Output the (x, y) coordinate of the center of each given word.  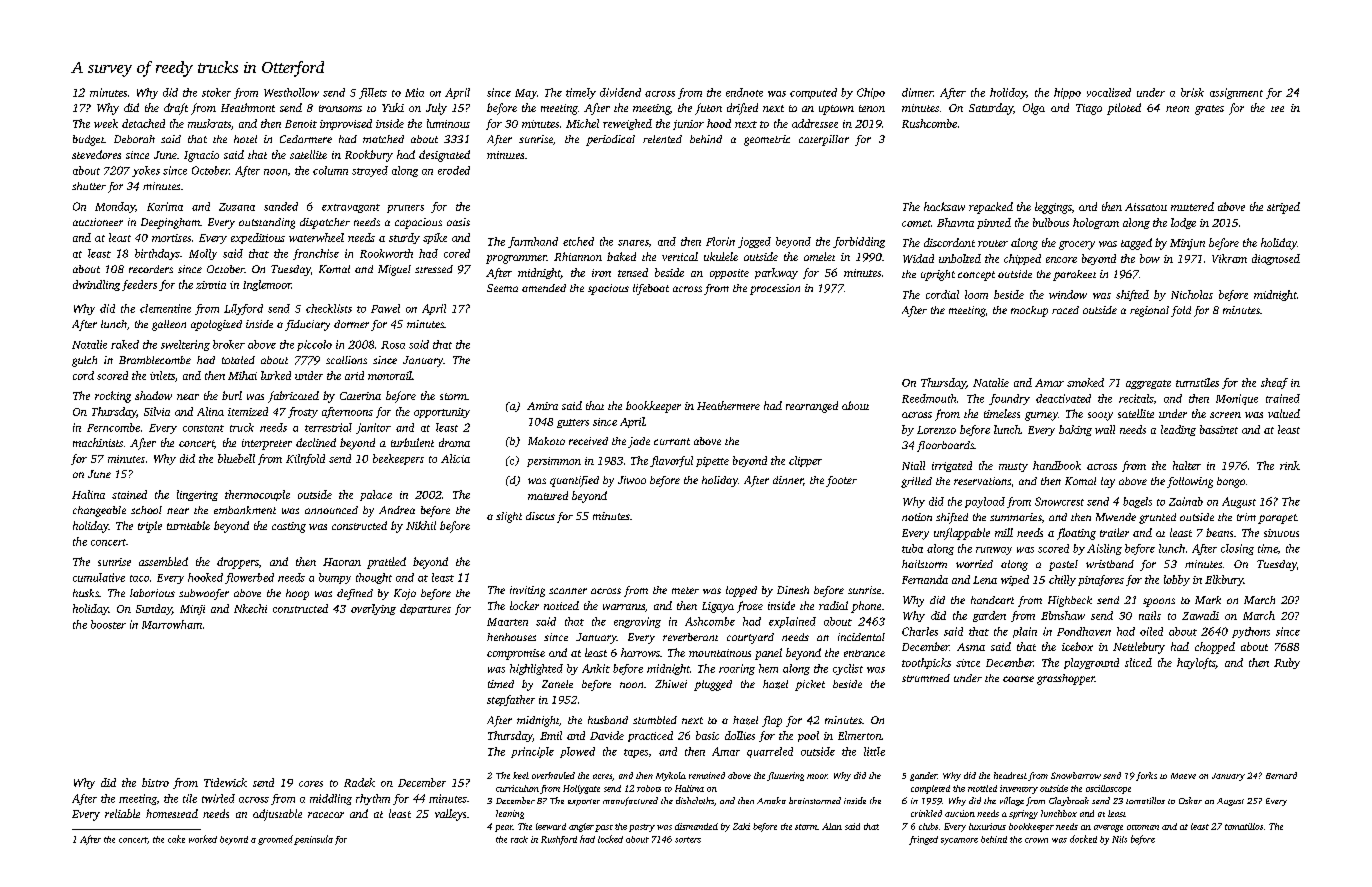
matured (548, 495)
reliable (122, 813)
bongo (1231, 482)
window (1068, 294)
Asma (971, 647)
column (330, 170)
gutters (573, 423)
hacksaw (944, 206)
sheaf (1274, 383)
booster (108, 624)
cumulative (99, 577)
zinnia (211, 285)
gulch (84, 361)
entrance (864, 653)
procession (775, 289)
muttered (1192, 206)
